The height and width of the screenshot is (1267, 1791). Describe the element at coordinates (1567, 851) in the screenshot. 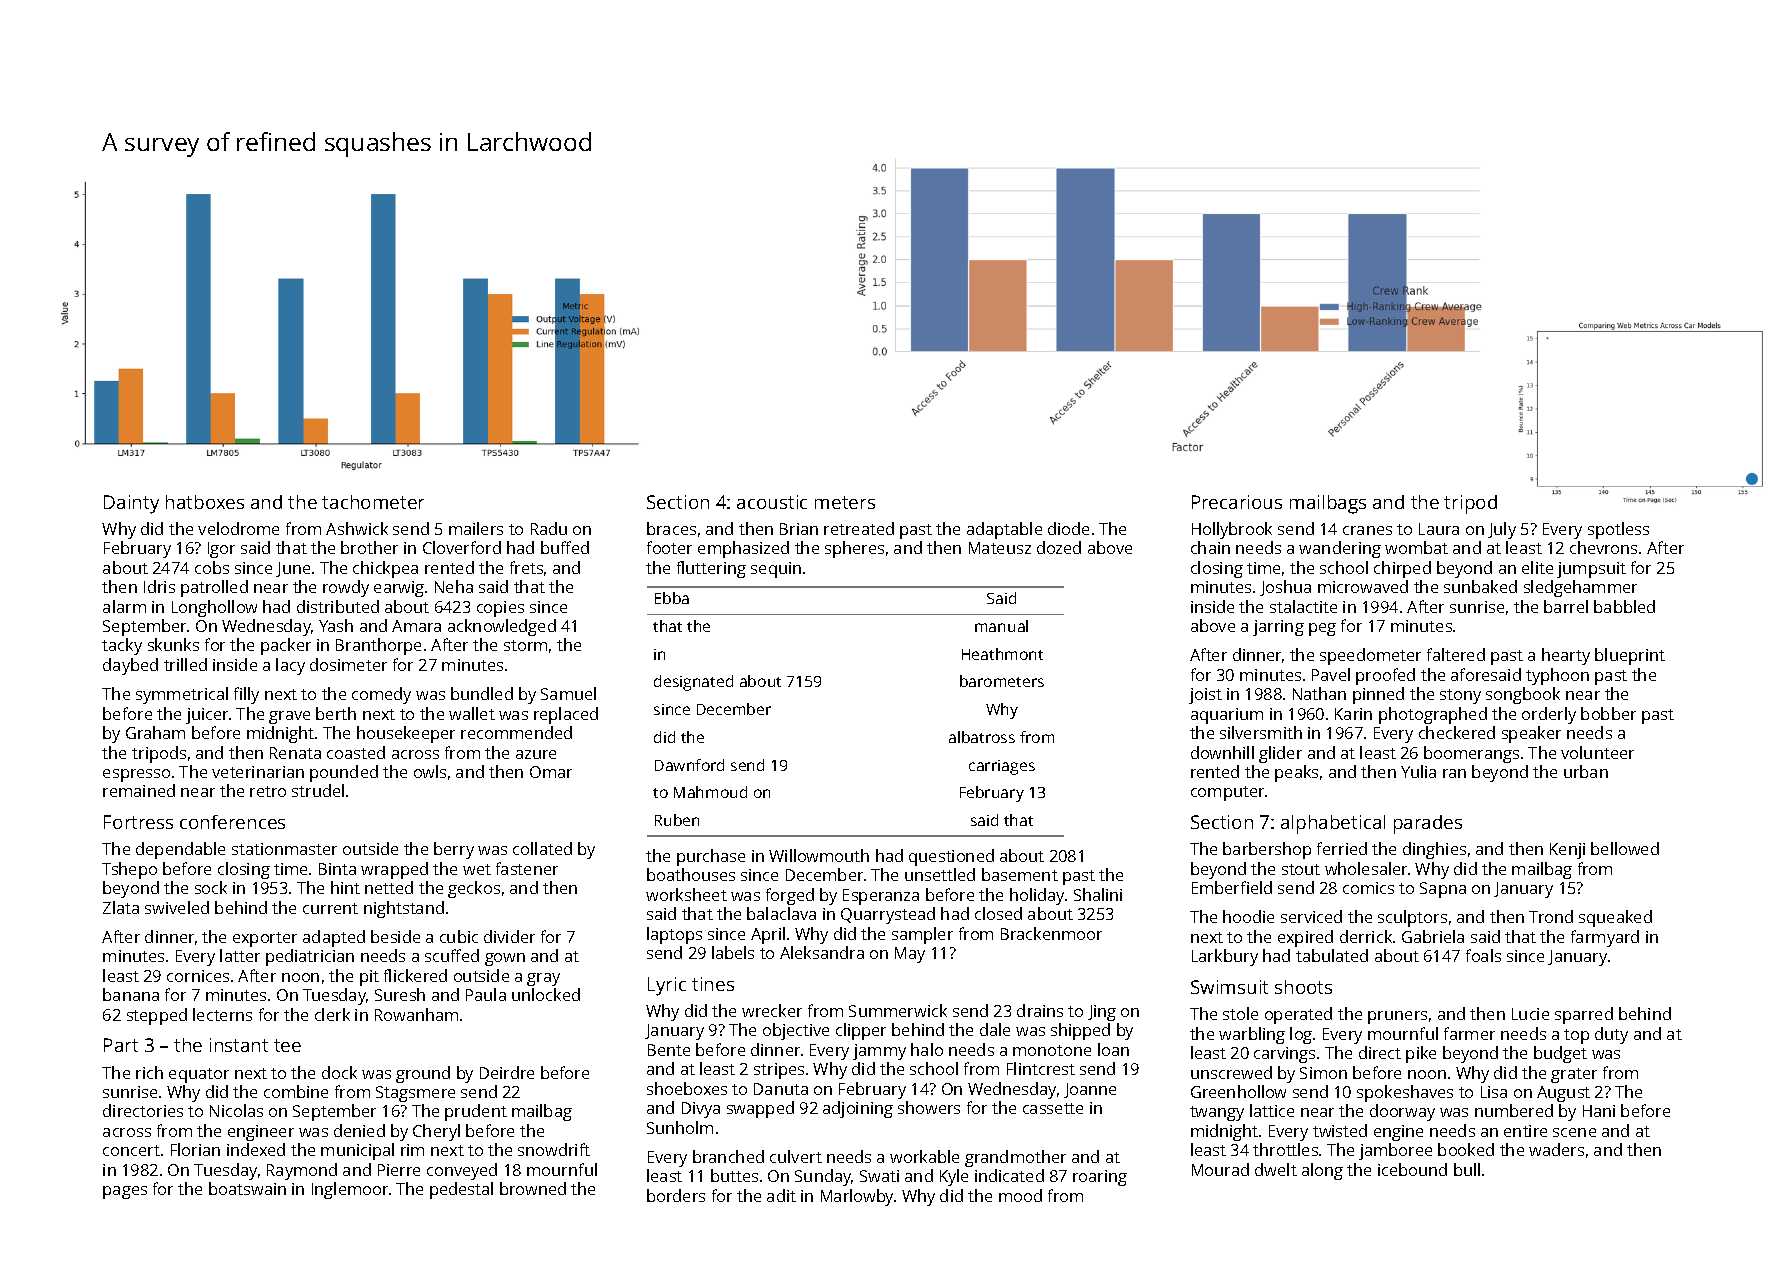

I see `Kenji` at that location.
